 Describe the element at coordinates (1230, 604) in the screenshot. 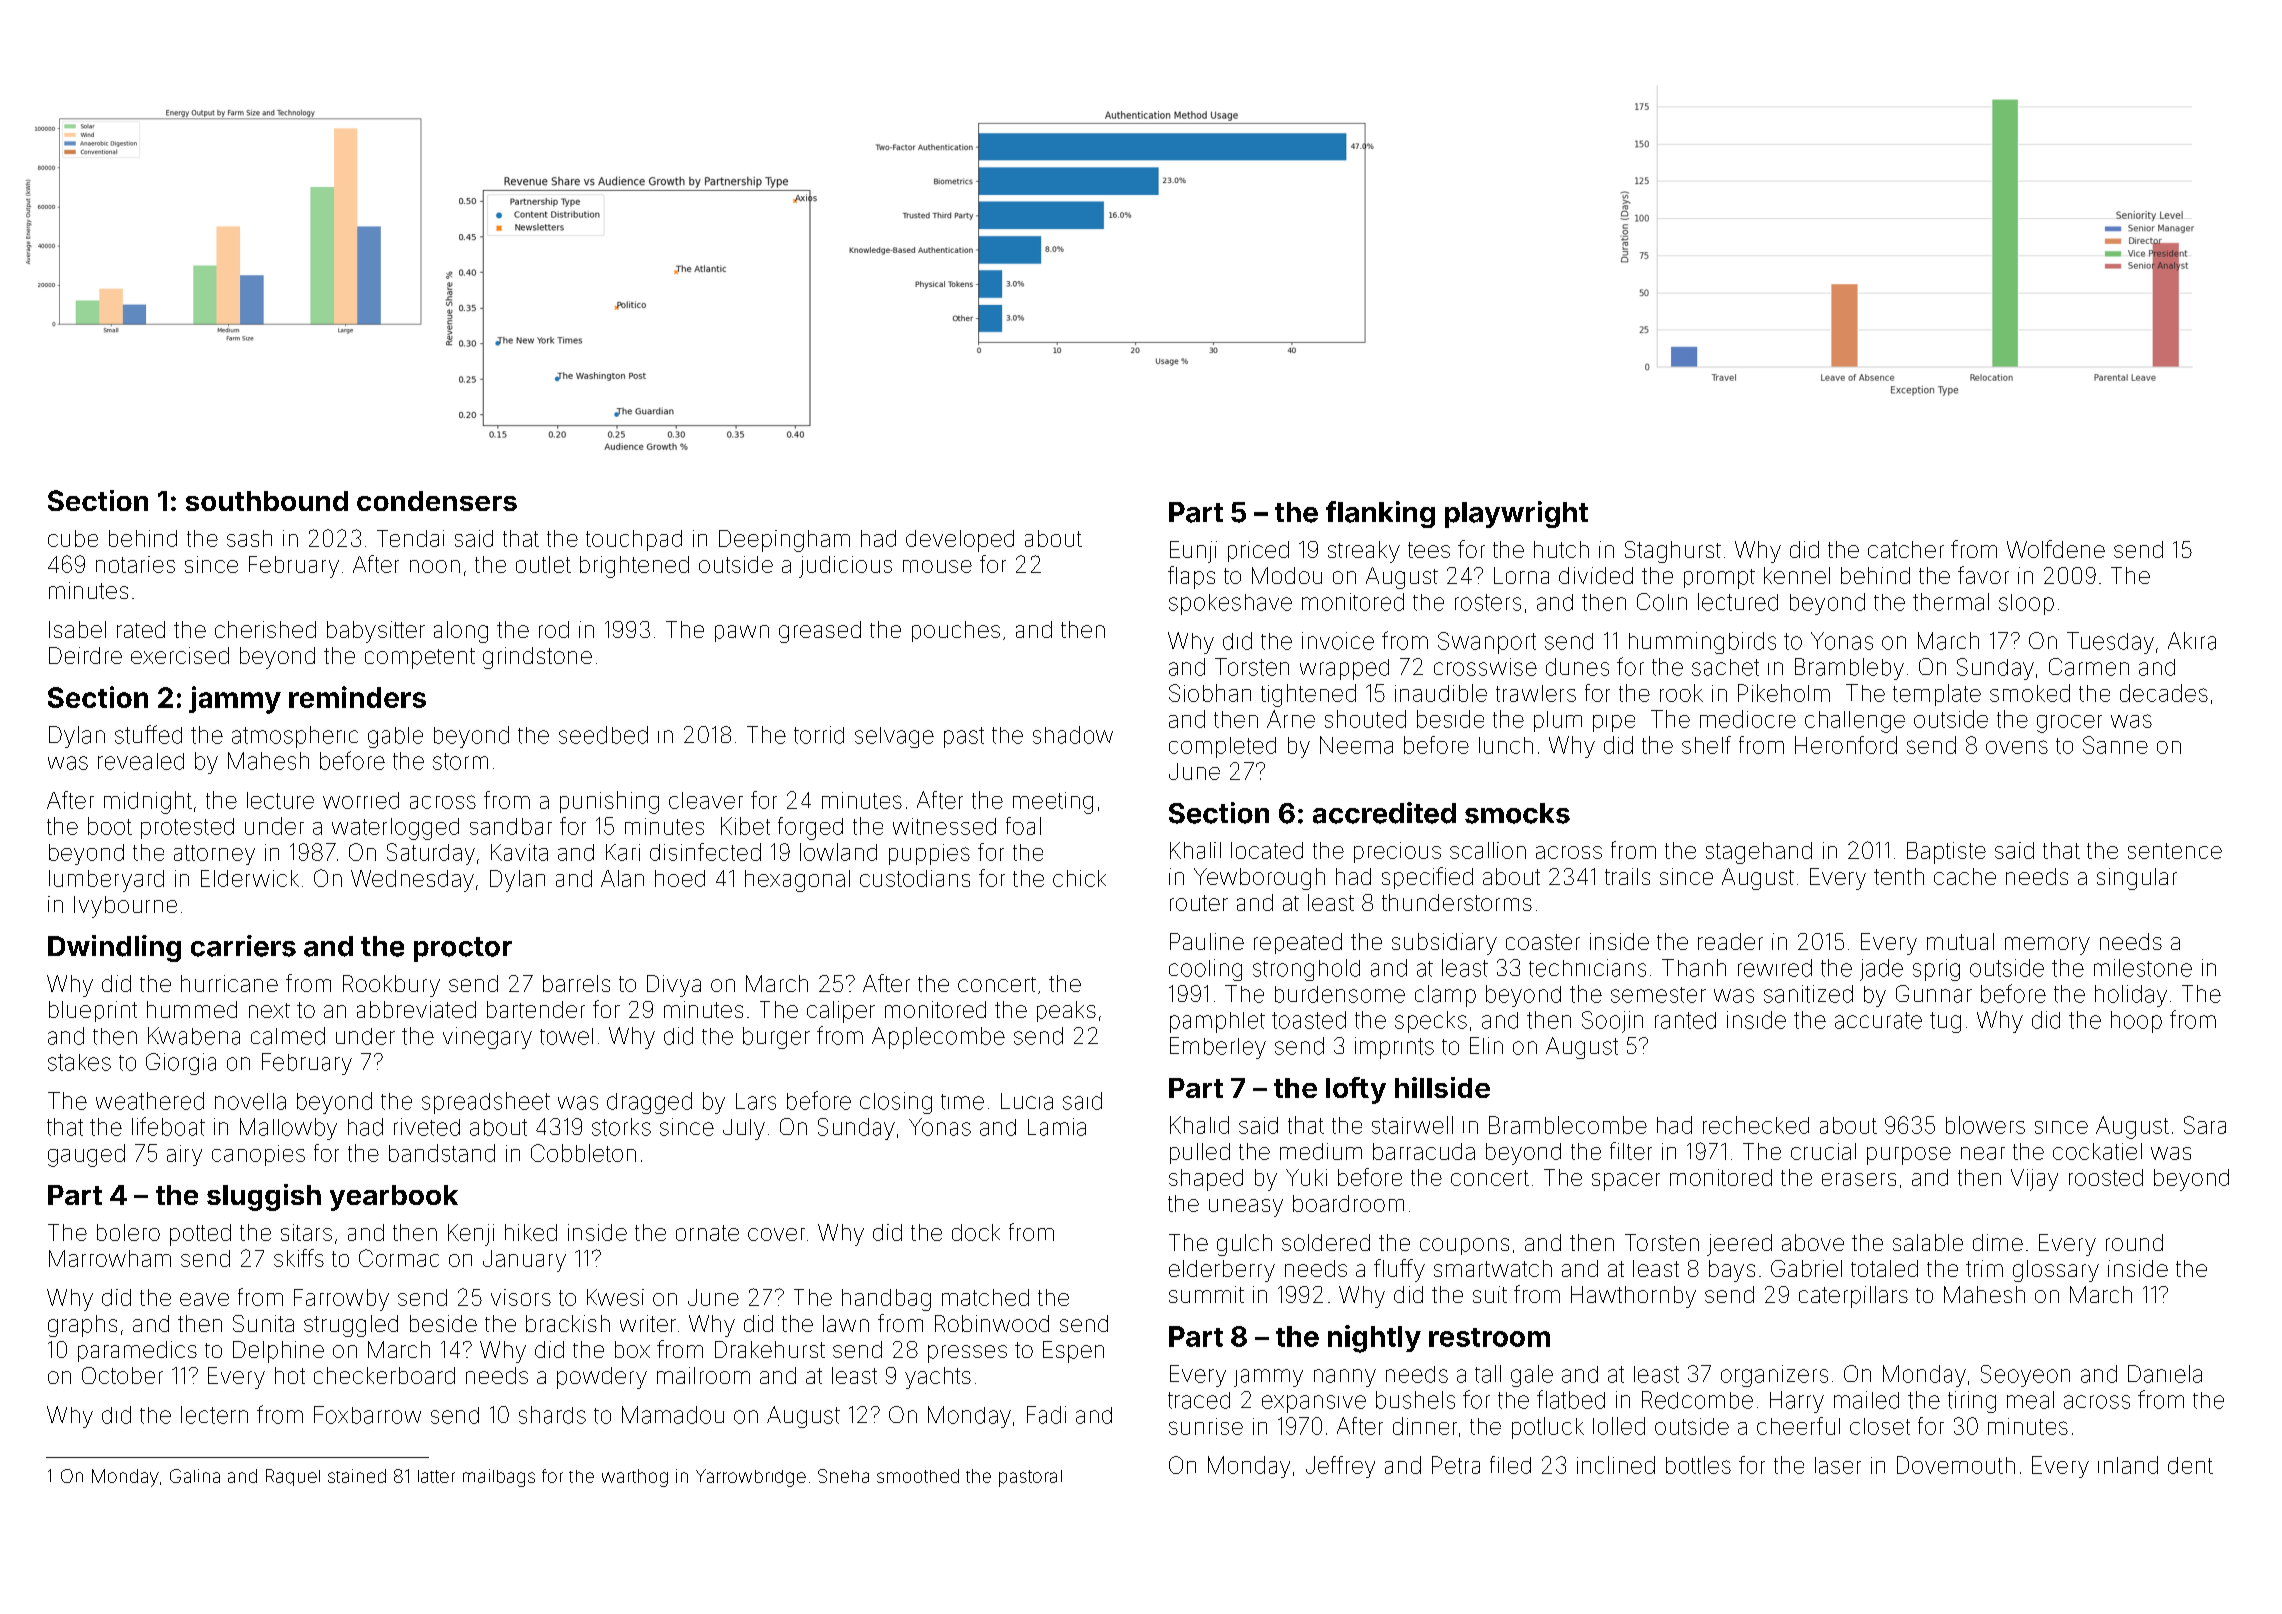

I see `spokeshave` at that location.
